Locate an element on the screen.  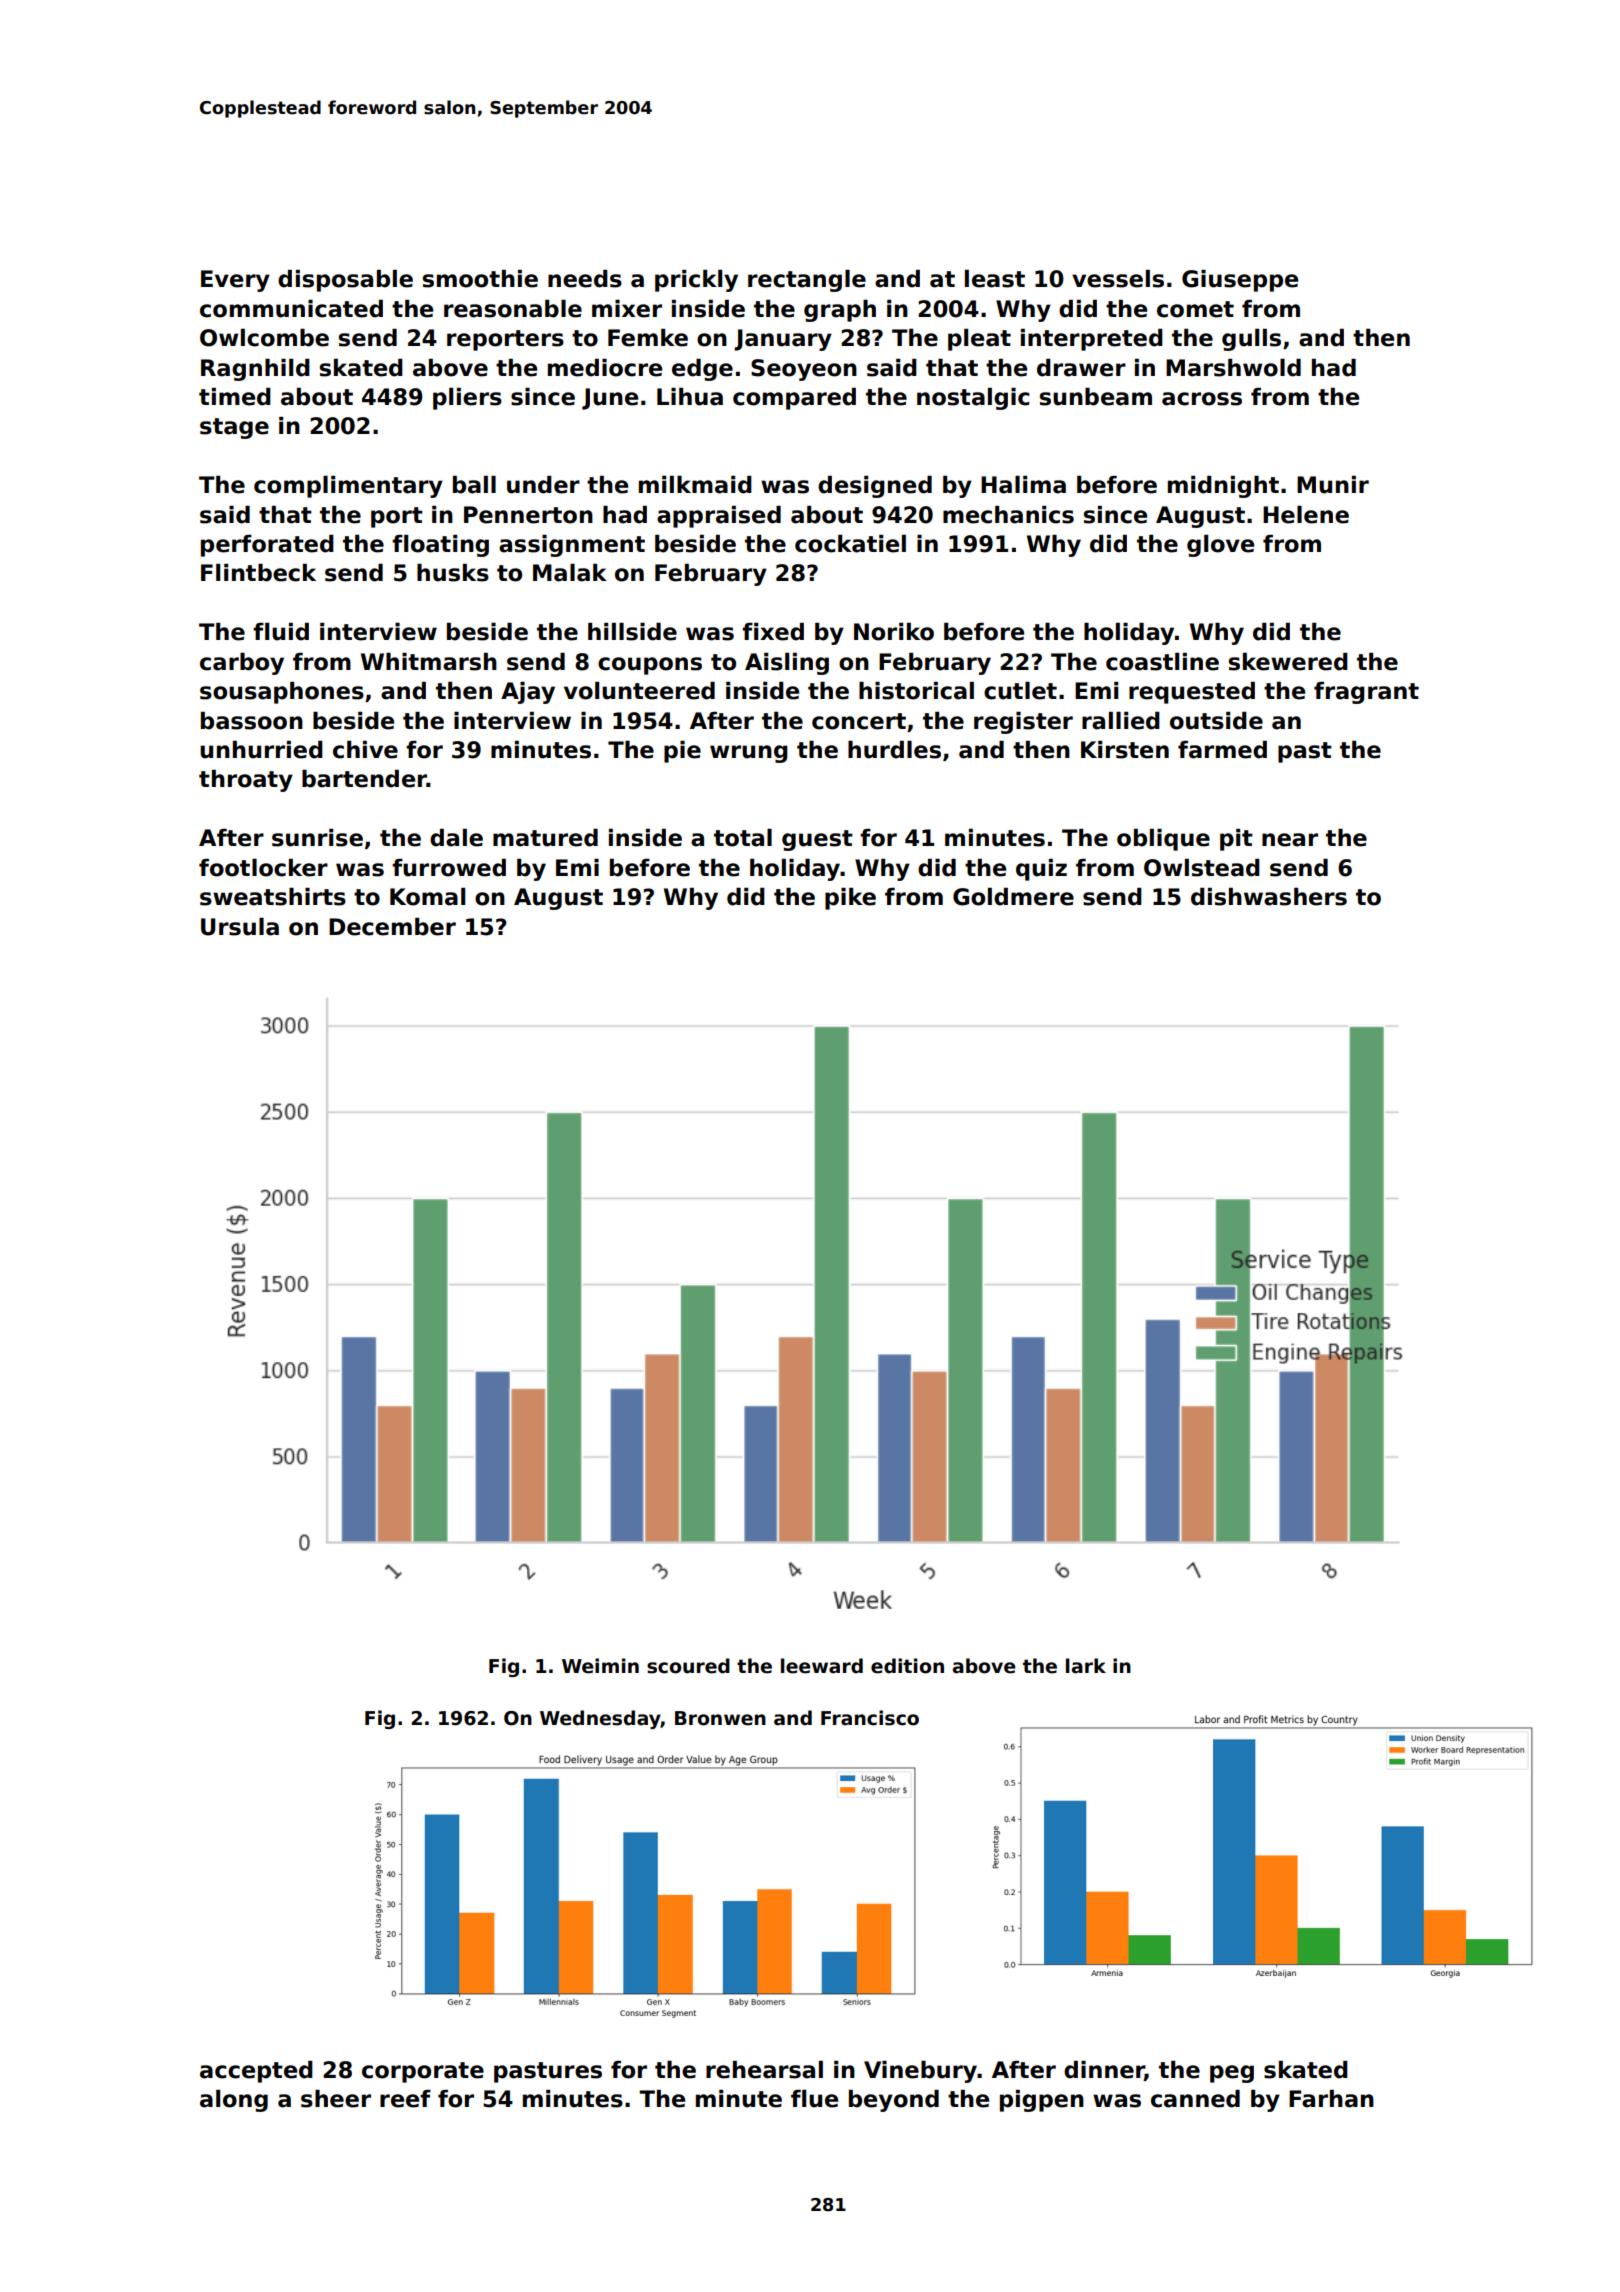
Komal is located at coordinates (427, 897).
